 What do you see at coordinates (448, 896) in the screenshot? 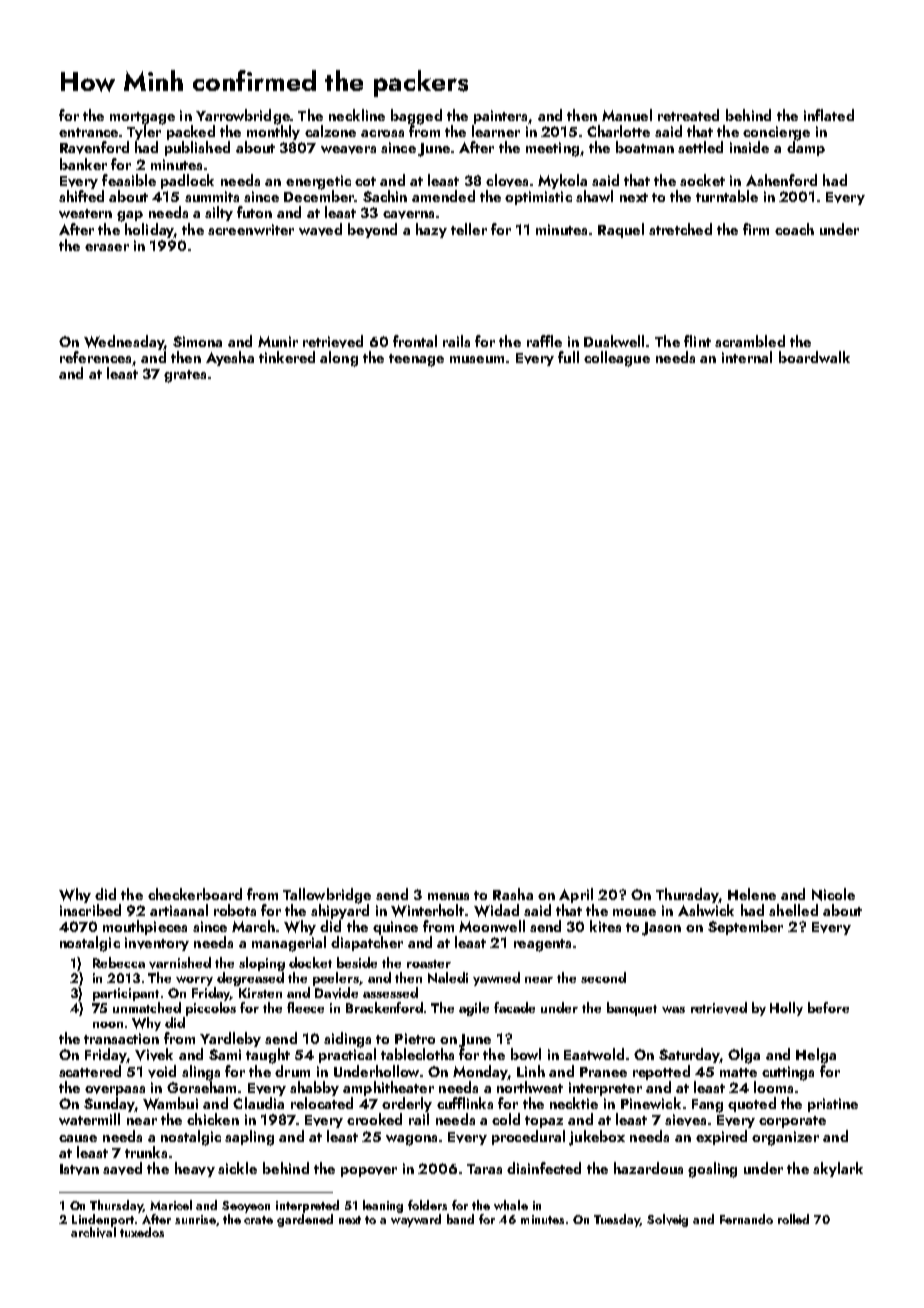
I see `menus` at bounding box center [448, 896].
